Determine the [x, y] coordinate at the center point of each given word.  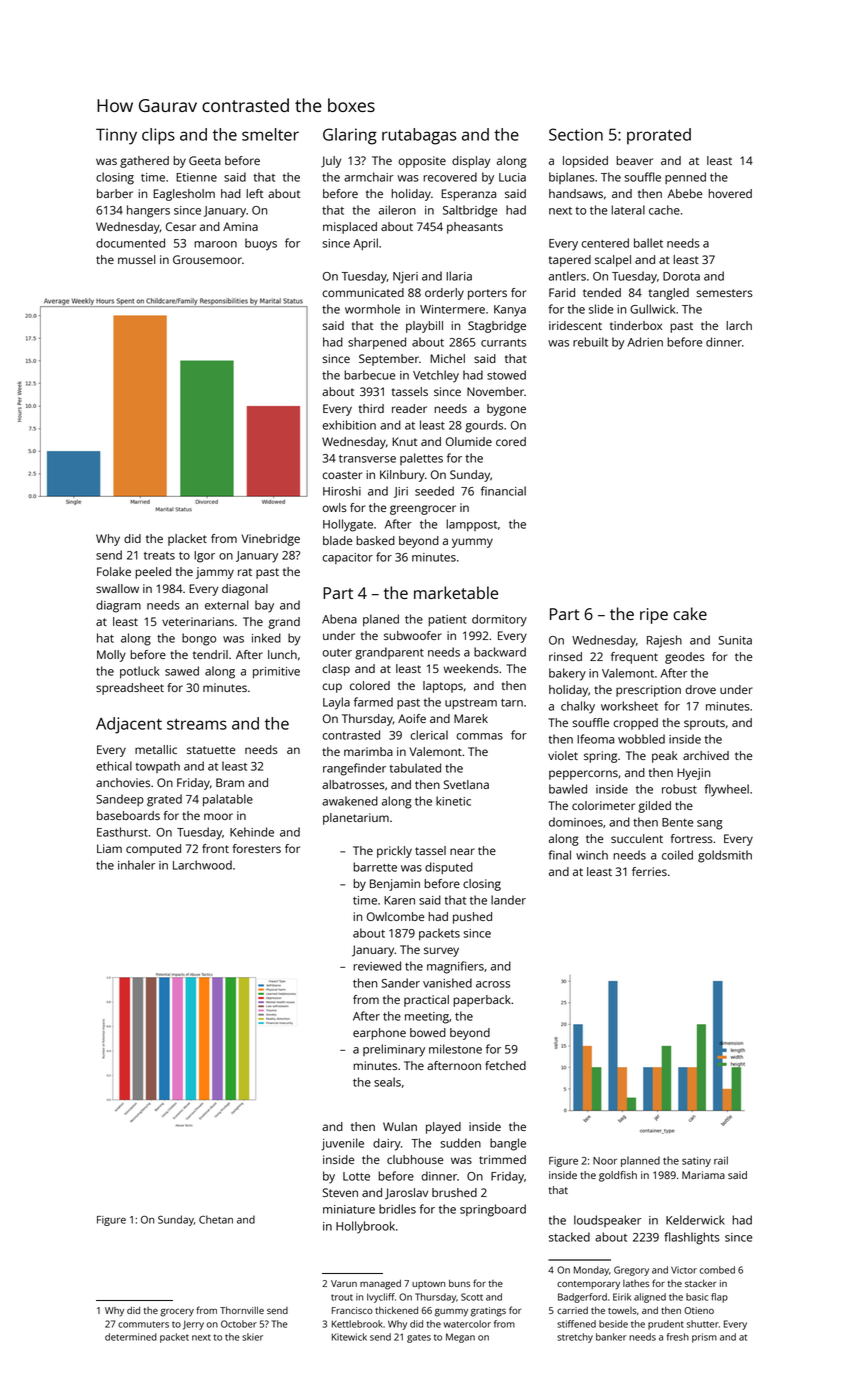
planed [381, 620]
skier [252, 1337]
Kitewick [349, 1337]
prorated [659, 136]
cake [690, 613]
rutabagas [419, 136]
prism [704, 1338]
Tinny [116, 136]
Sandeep [120, 800]
